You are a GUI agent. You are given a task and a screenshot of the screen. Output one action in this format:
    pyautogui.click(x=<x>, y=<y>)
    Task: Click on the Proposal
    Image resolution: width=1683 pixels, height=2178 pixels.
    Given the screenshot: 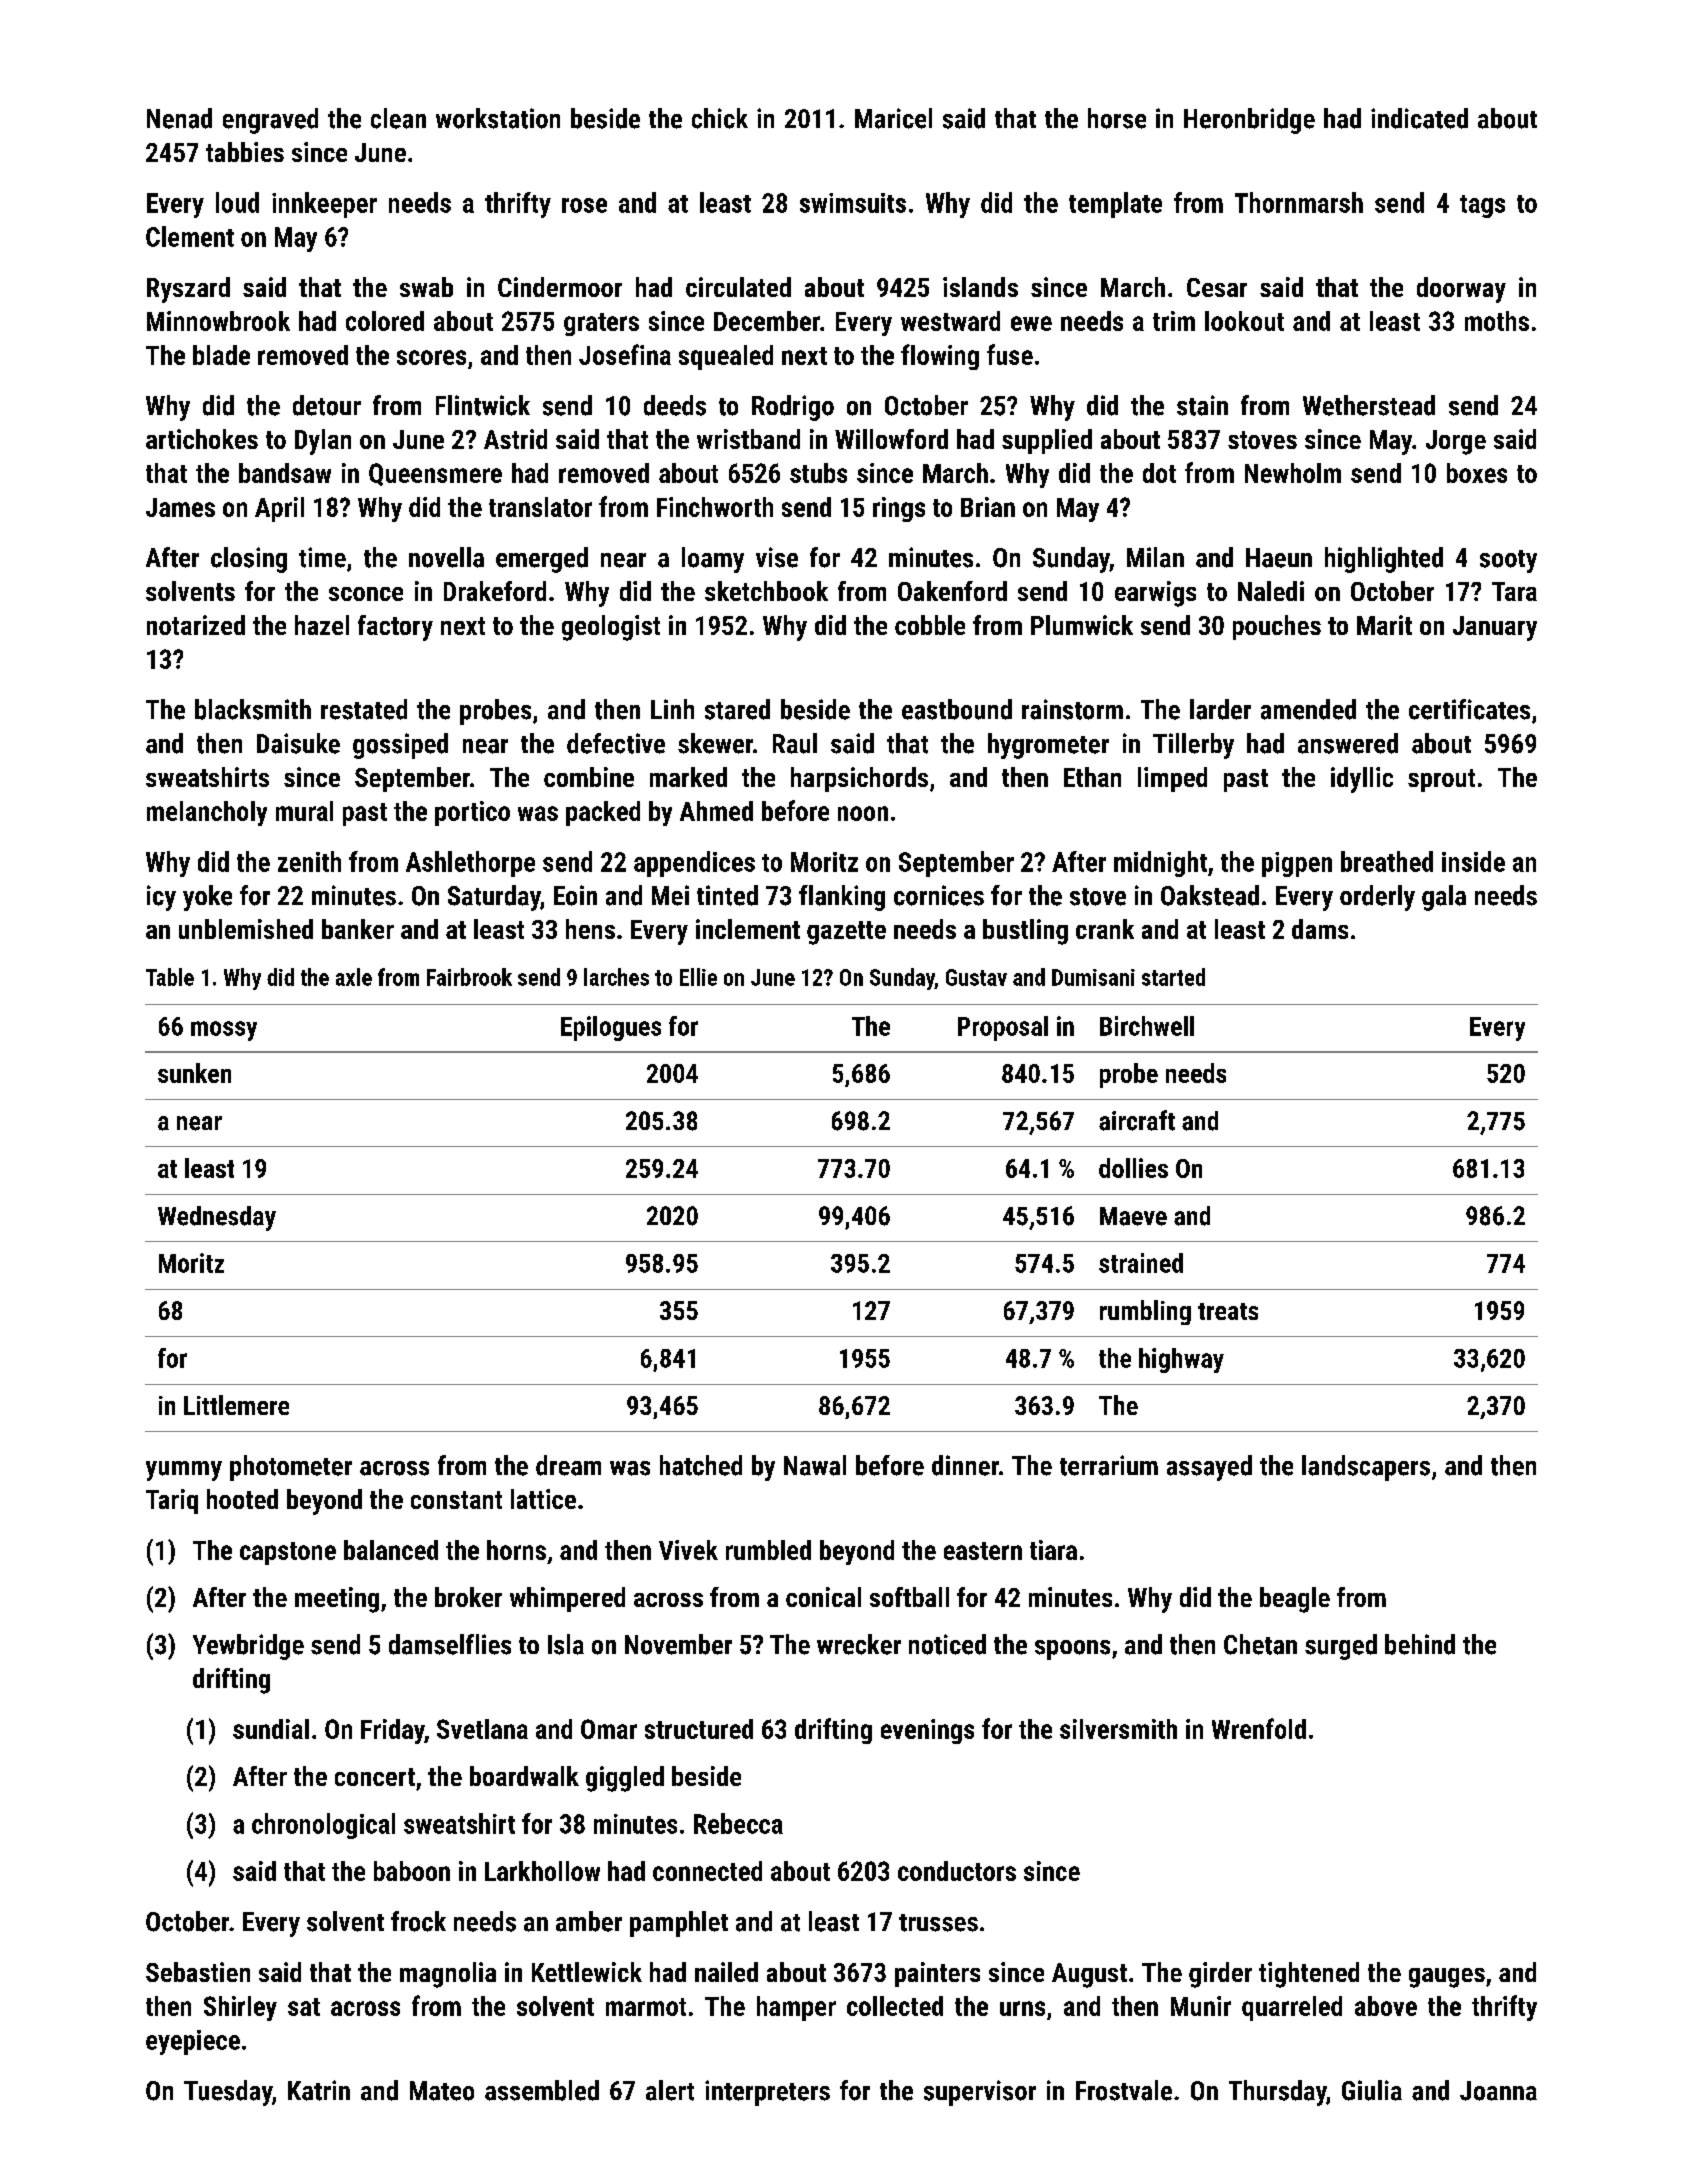 What is the action you would take?
    pyautogui.click(x=1003, y=1028)
